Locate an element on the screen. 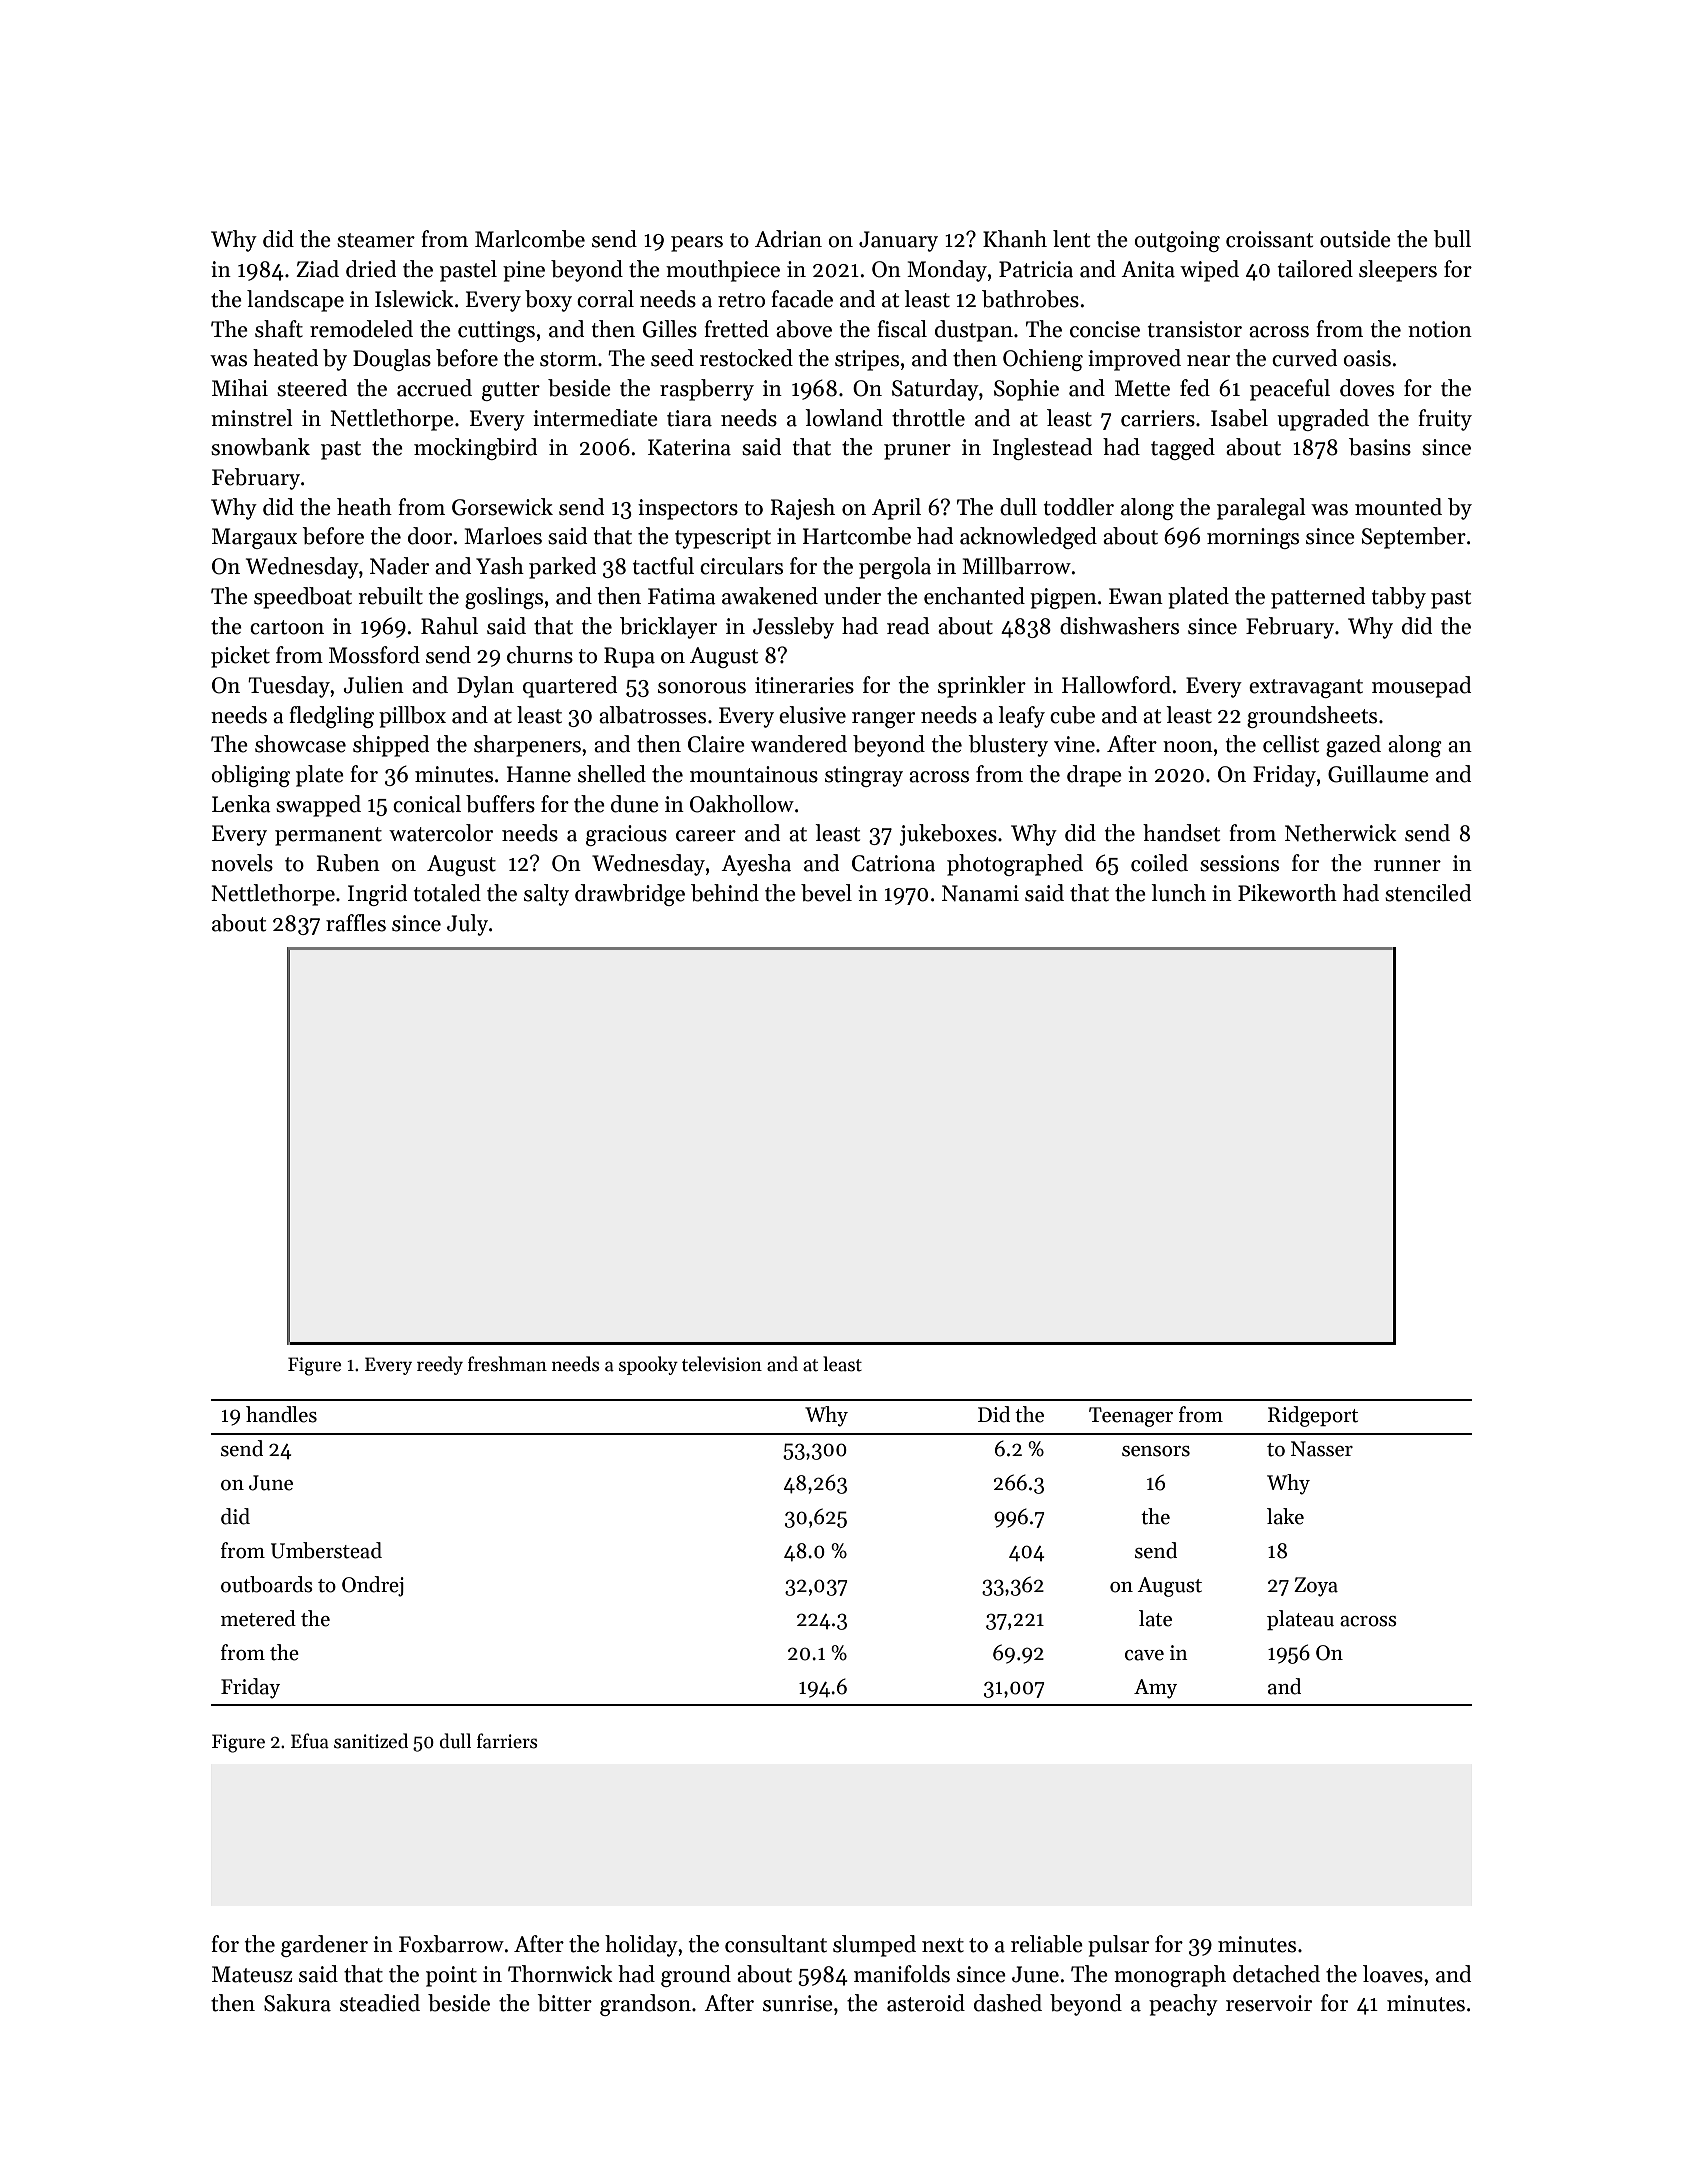  Foxbarrow is located at coordinates (451, 1944).
